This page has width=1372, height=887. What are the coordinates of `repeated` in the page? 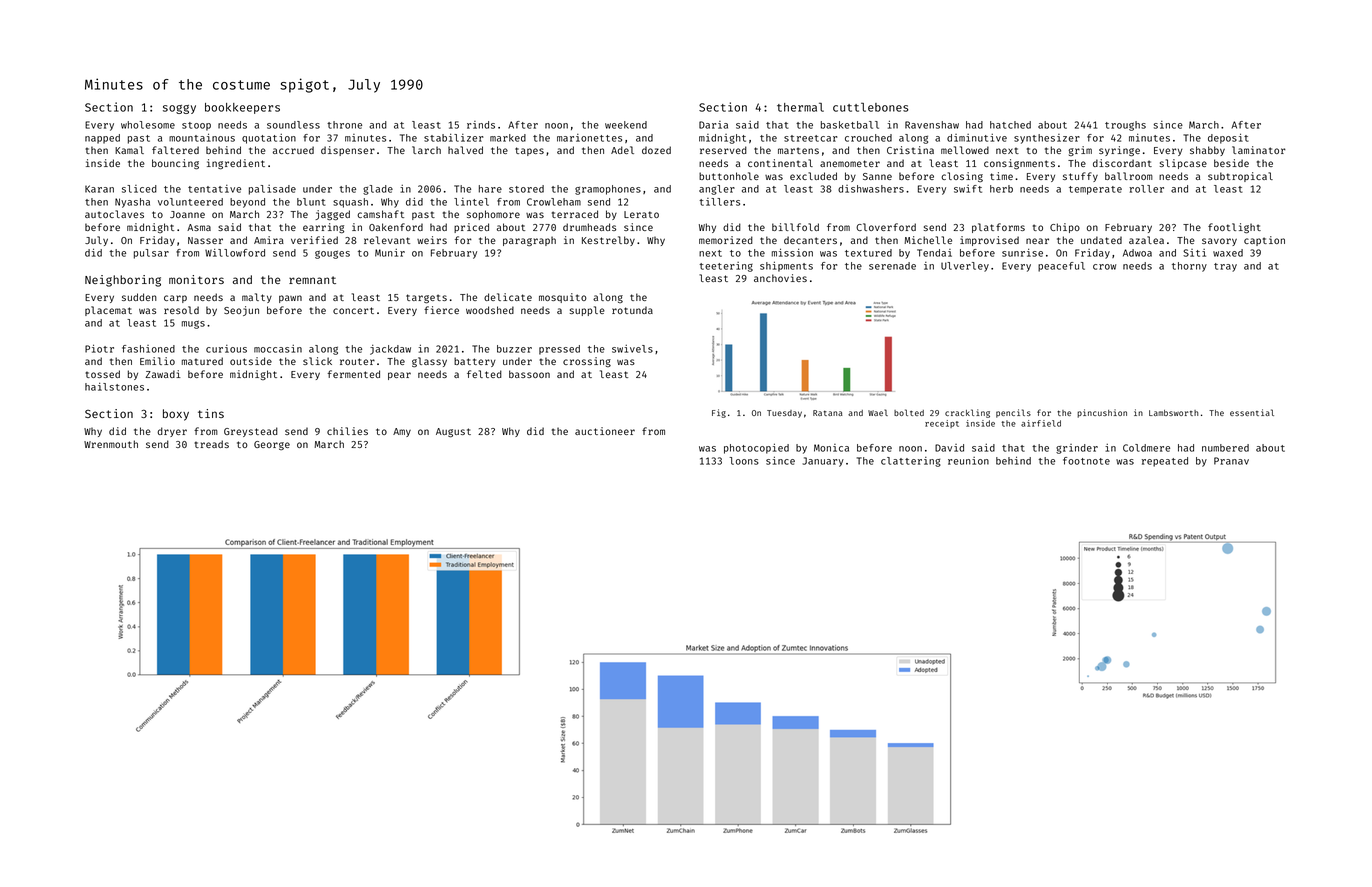 It's located at (1165, 462).
